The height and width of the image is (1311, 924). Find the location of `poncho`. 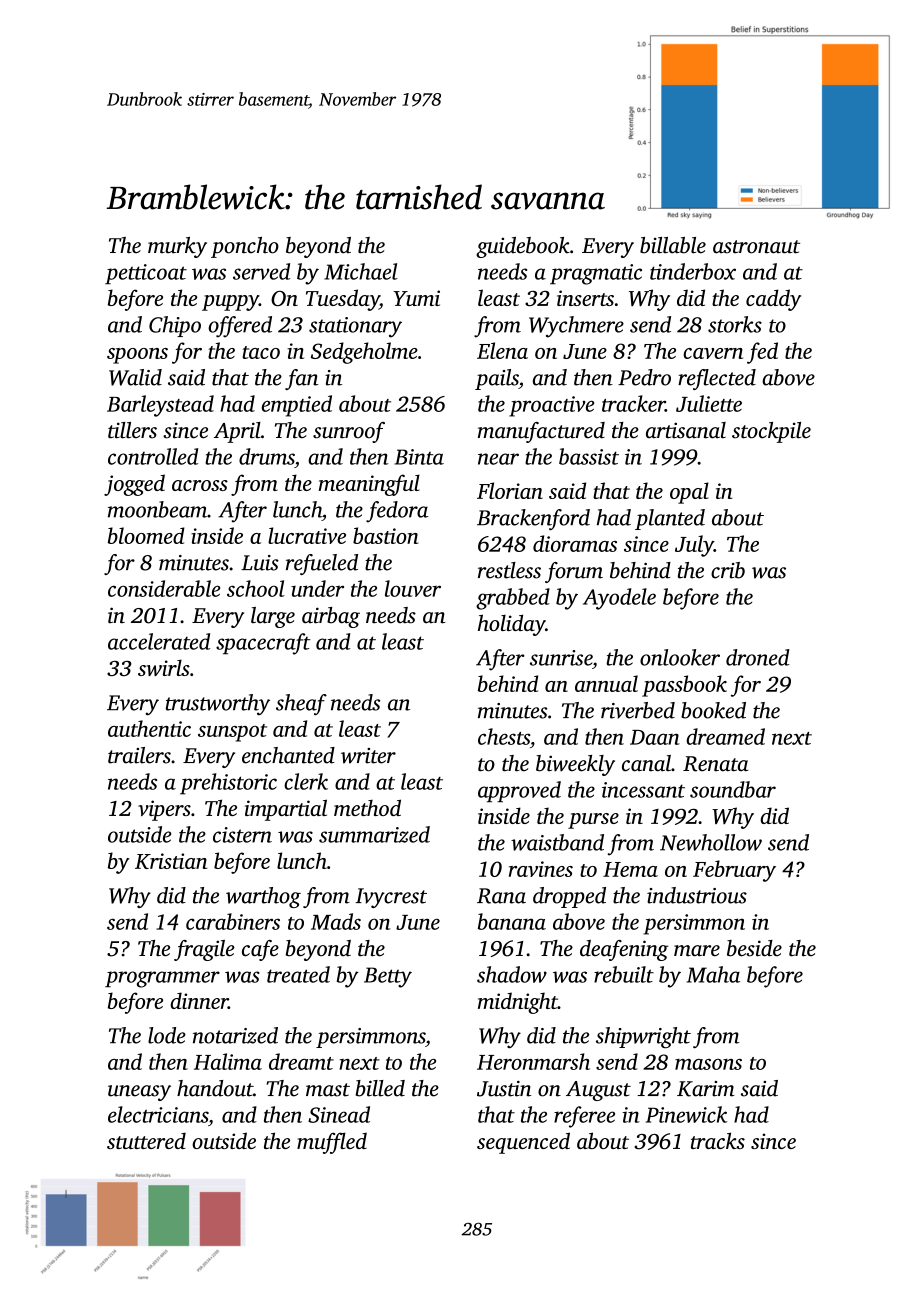

poncho is located at coordinates (245, 247).
